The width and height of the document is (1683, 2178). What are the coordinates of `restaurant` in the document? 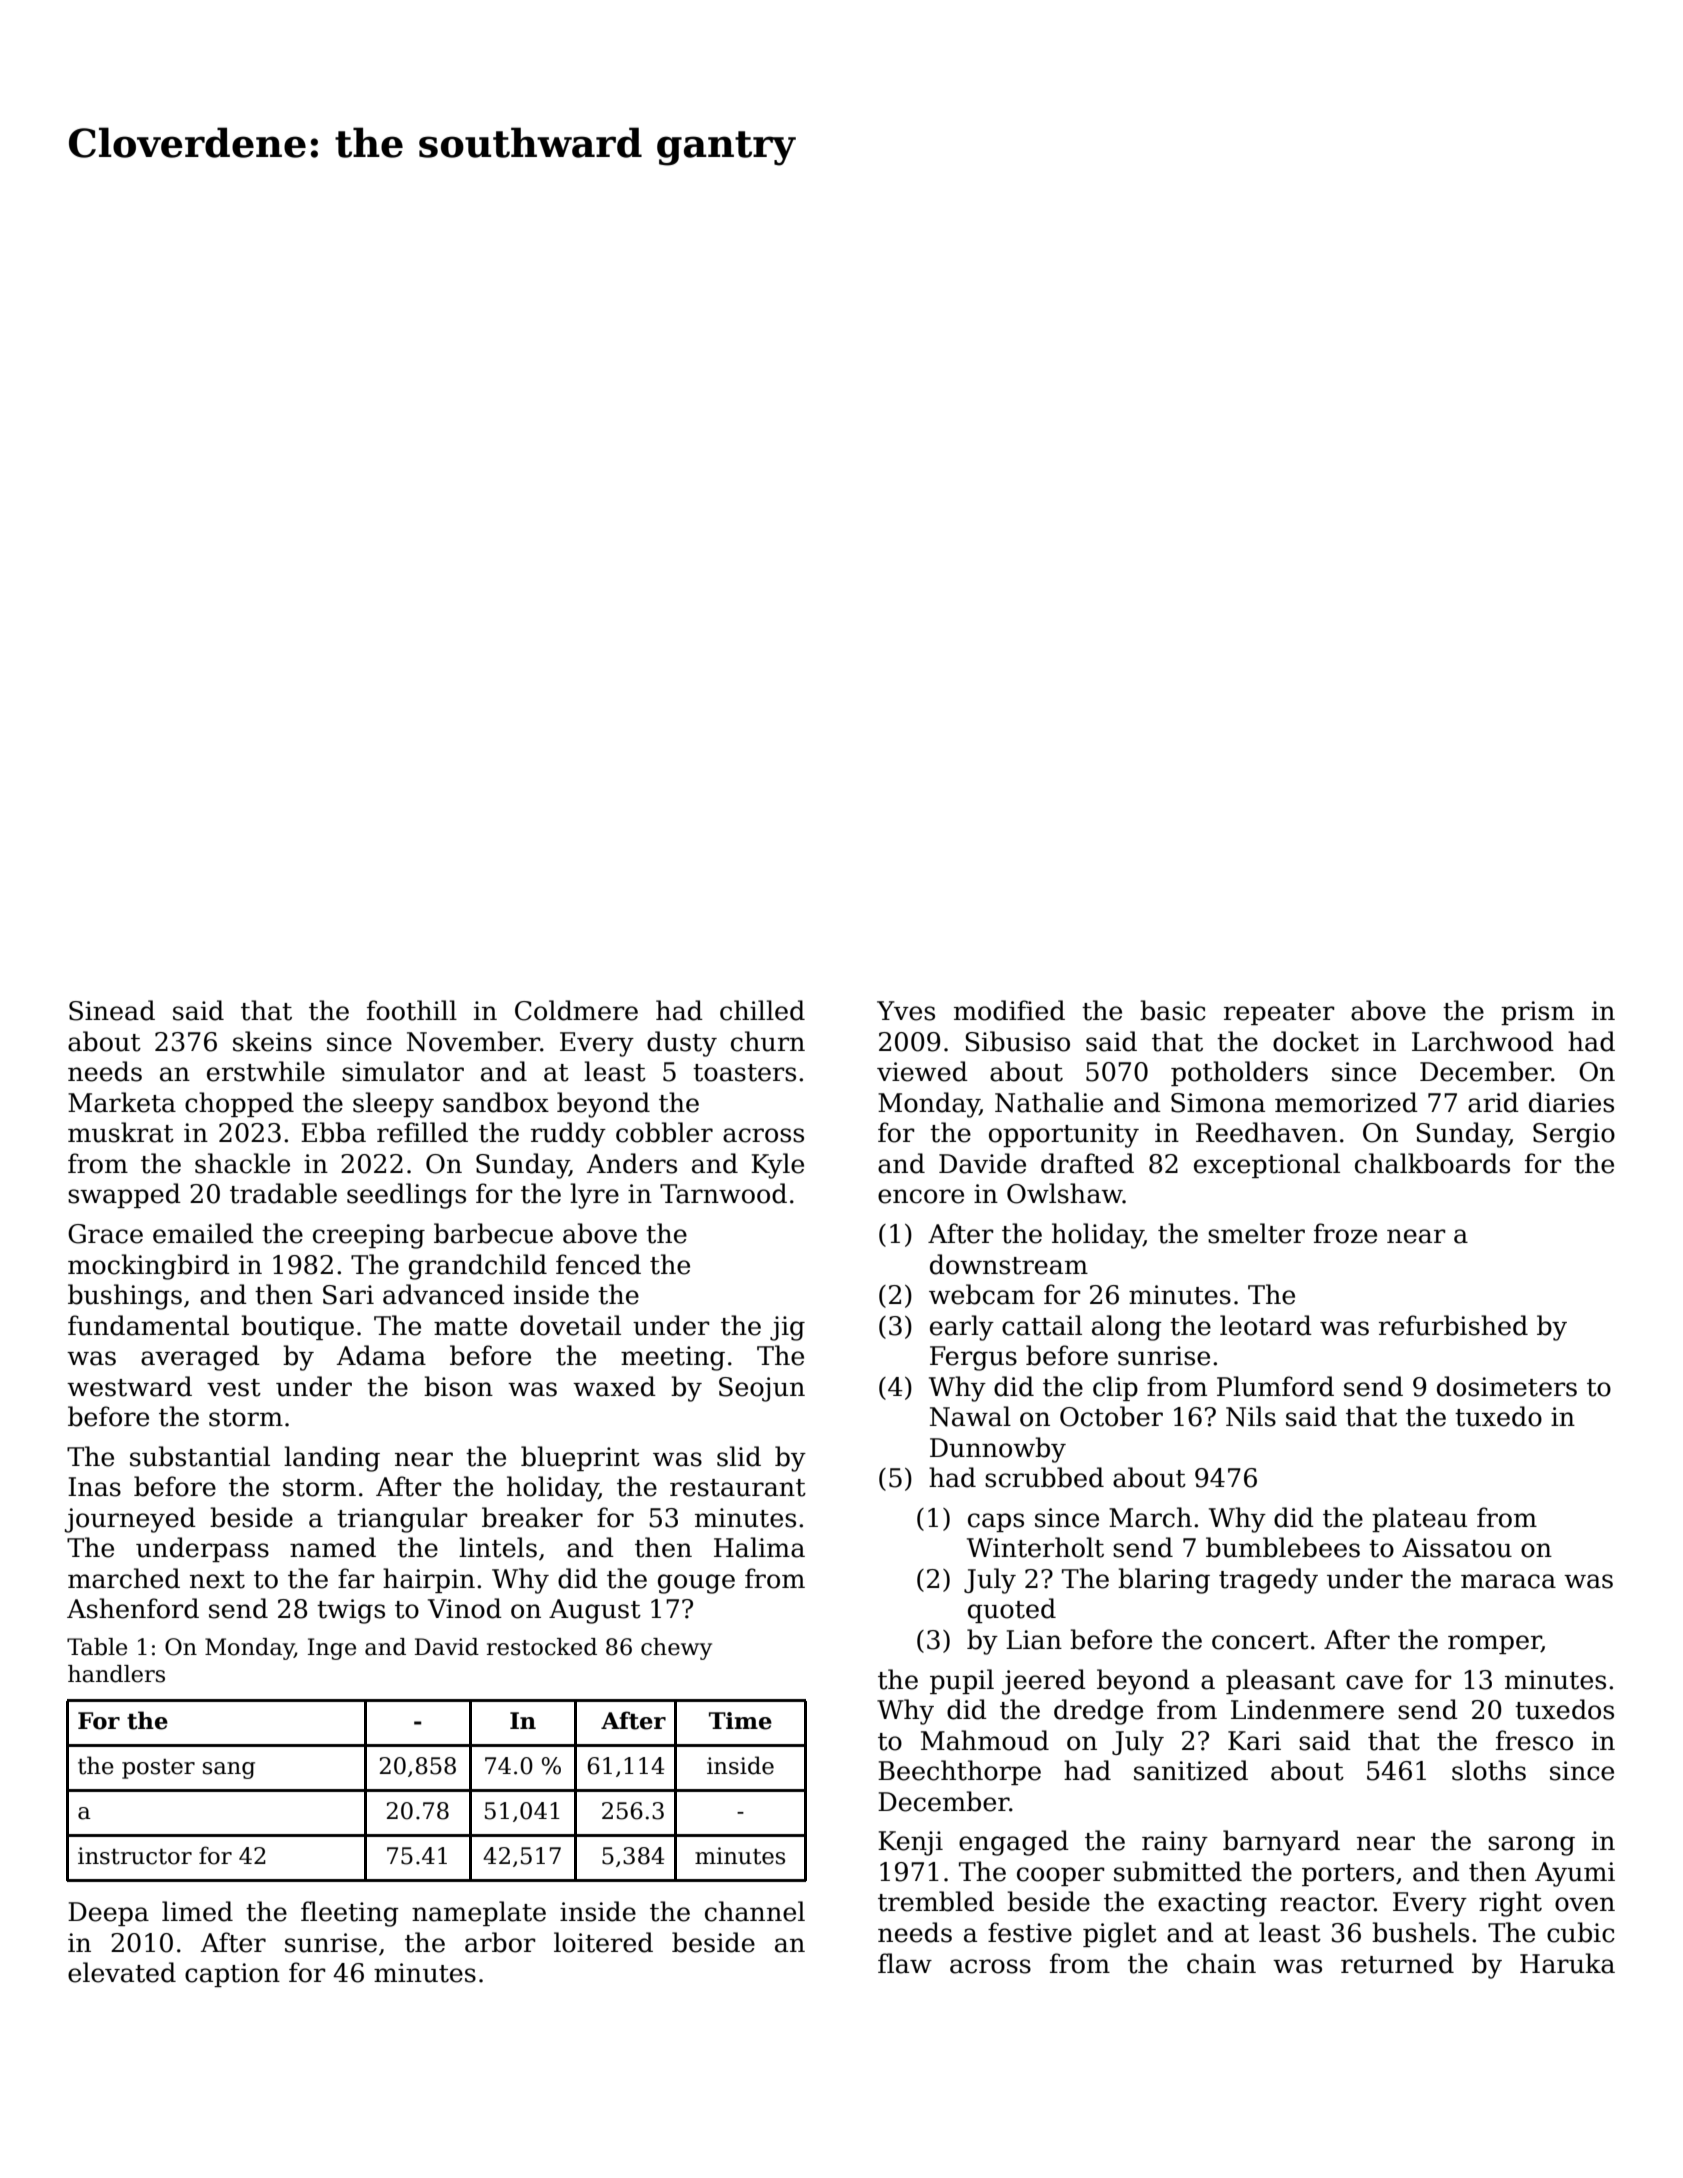 It's located at (738, 1488).
